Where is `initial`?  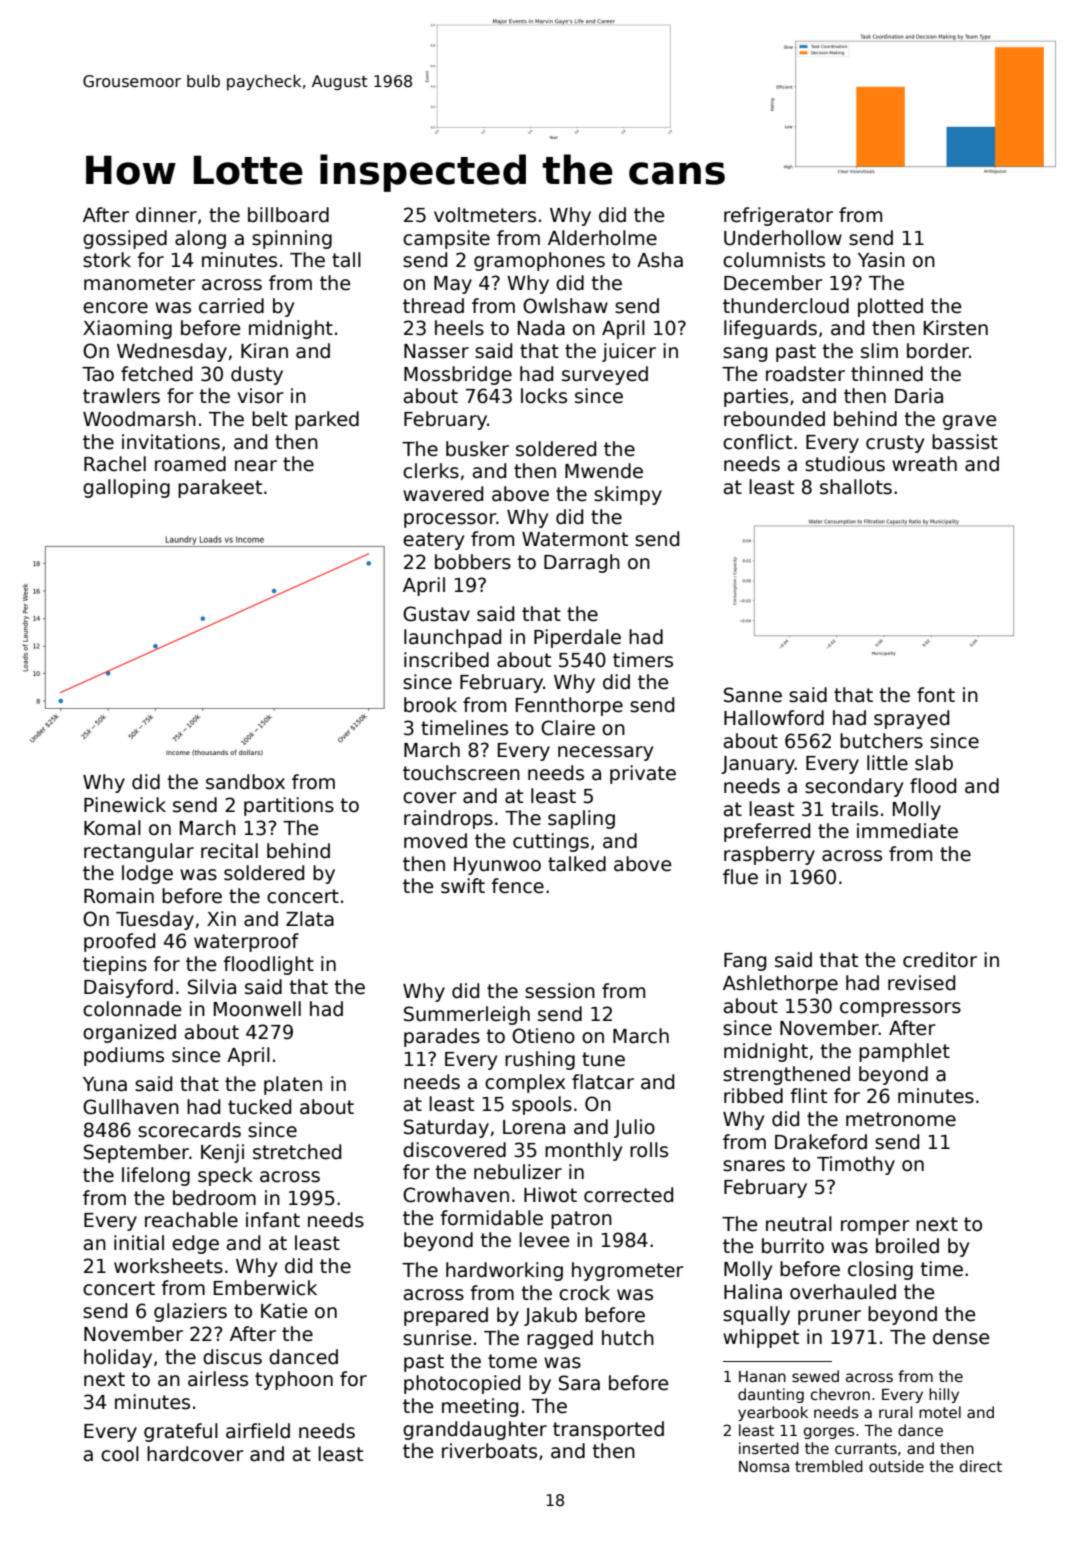
initial is located at coordinates (139, 1243).
